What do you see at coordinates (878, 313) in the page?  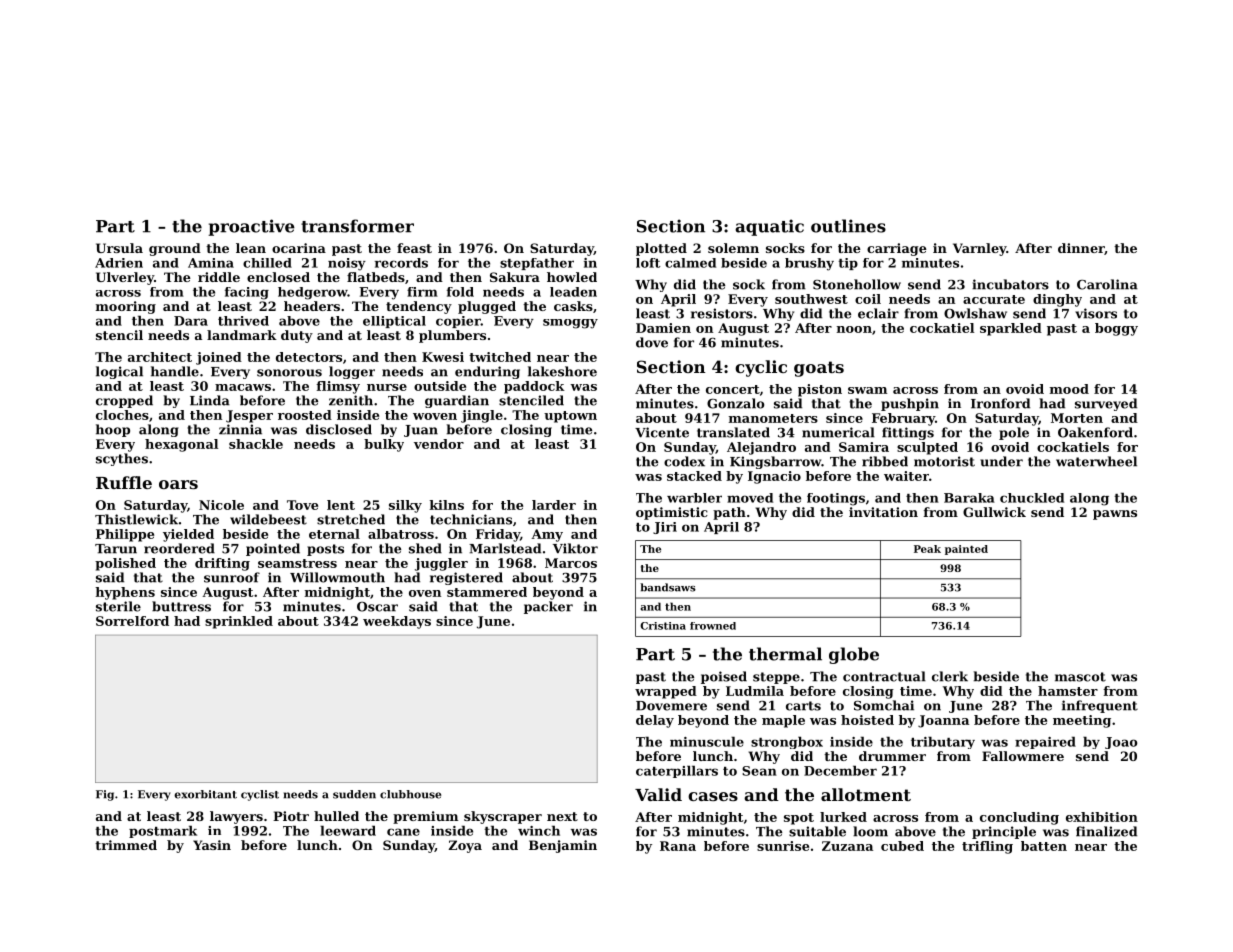 I see `eclair` at bounding box center [878, 313].
